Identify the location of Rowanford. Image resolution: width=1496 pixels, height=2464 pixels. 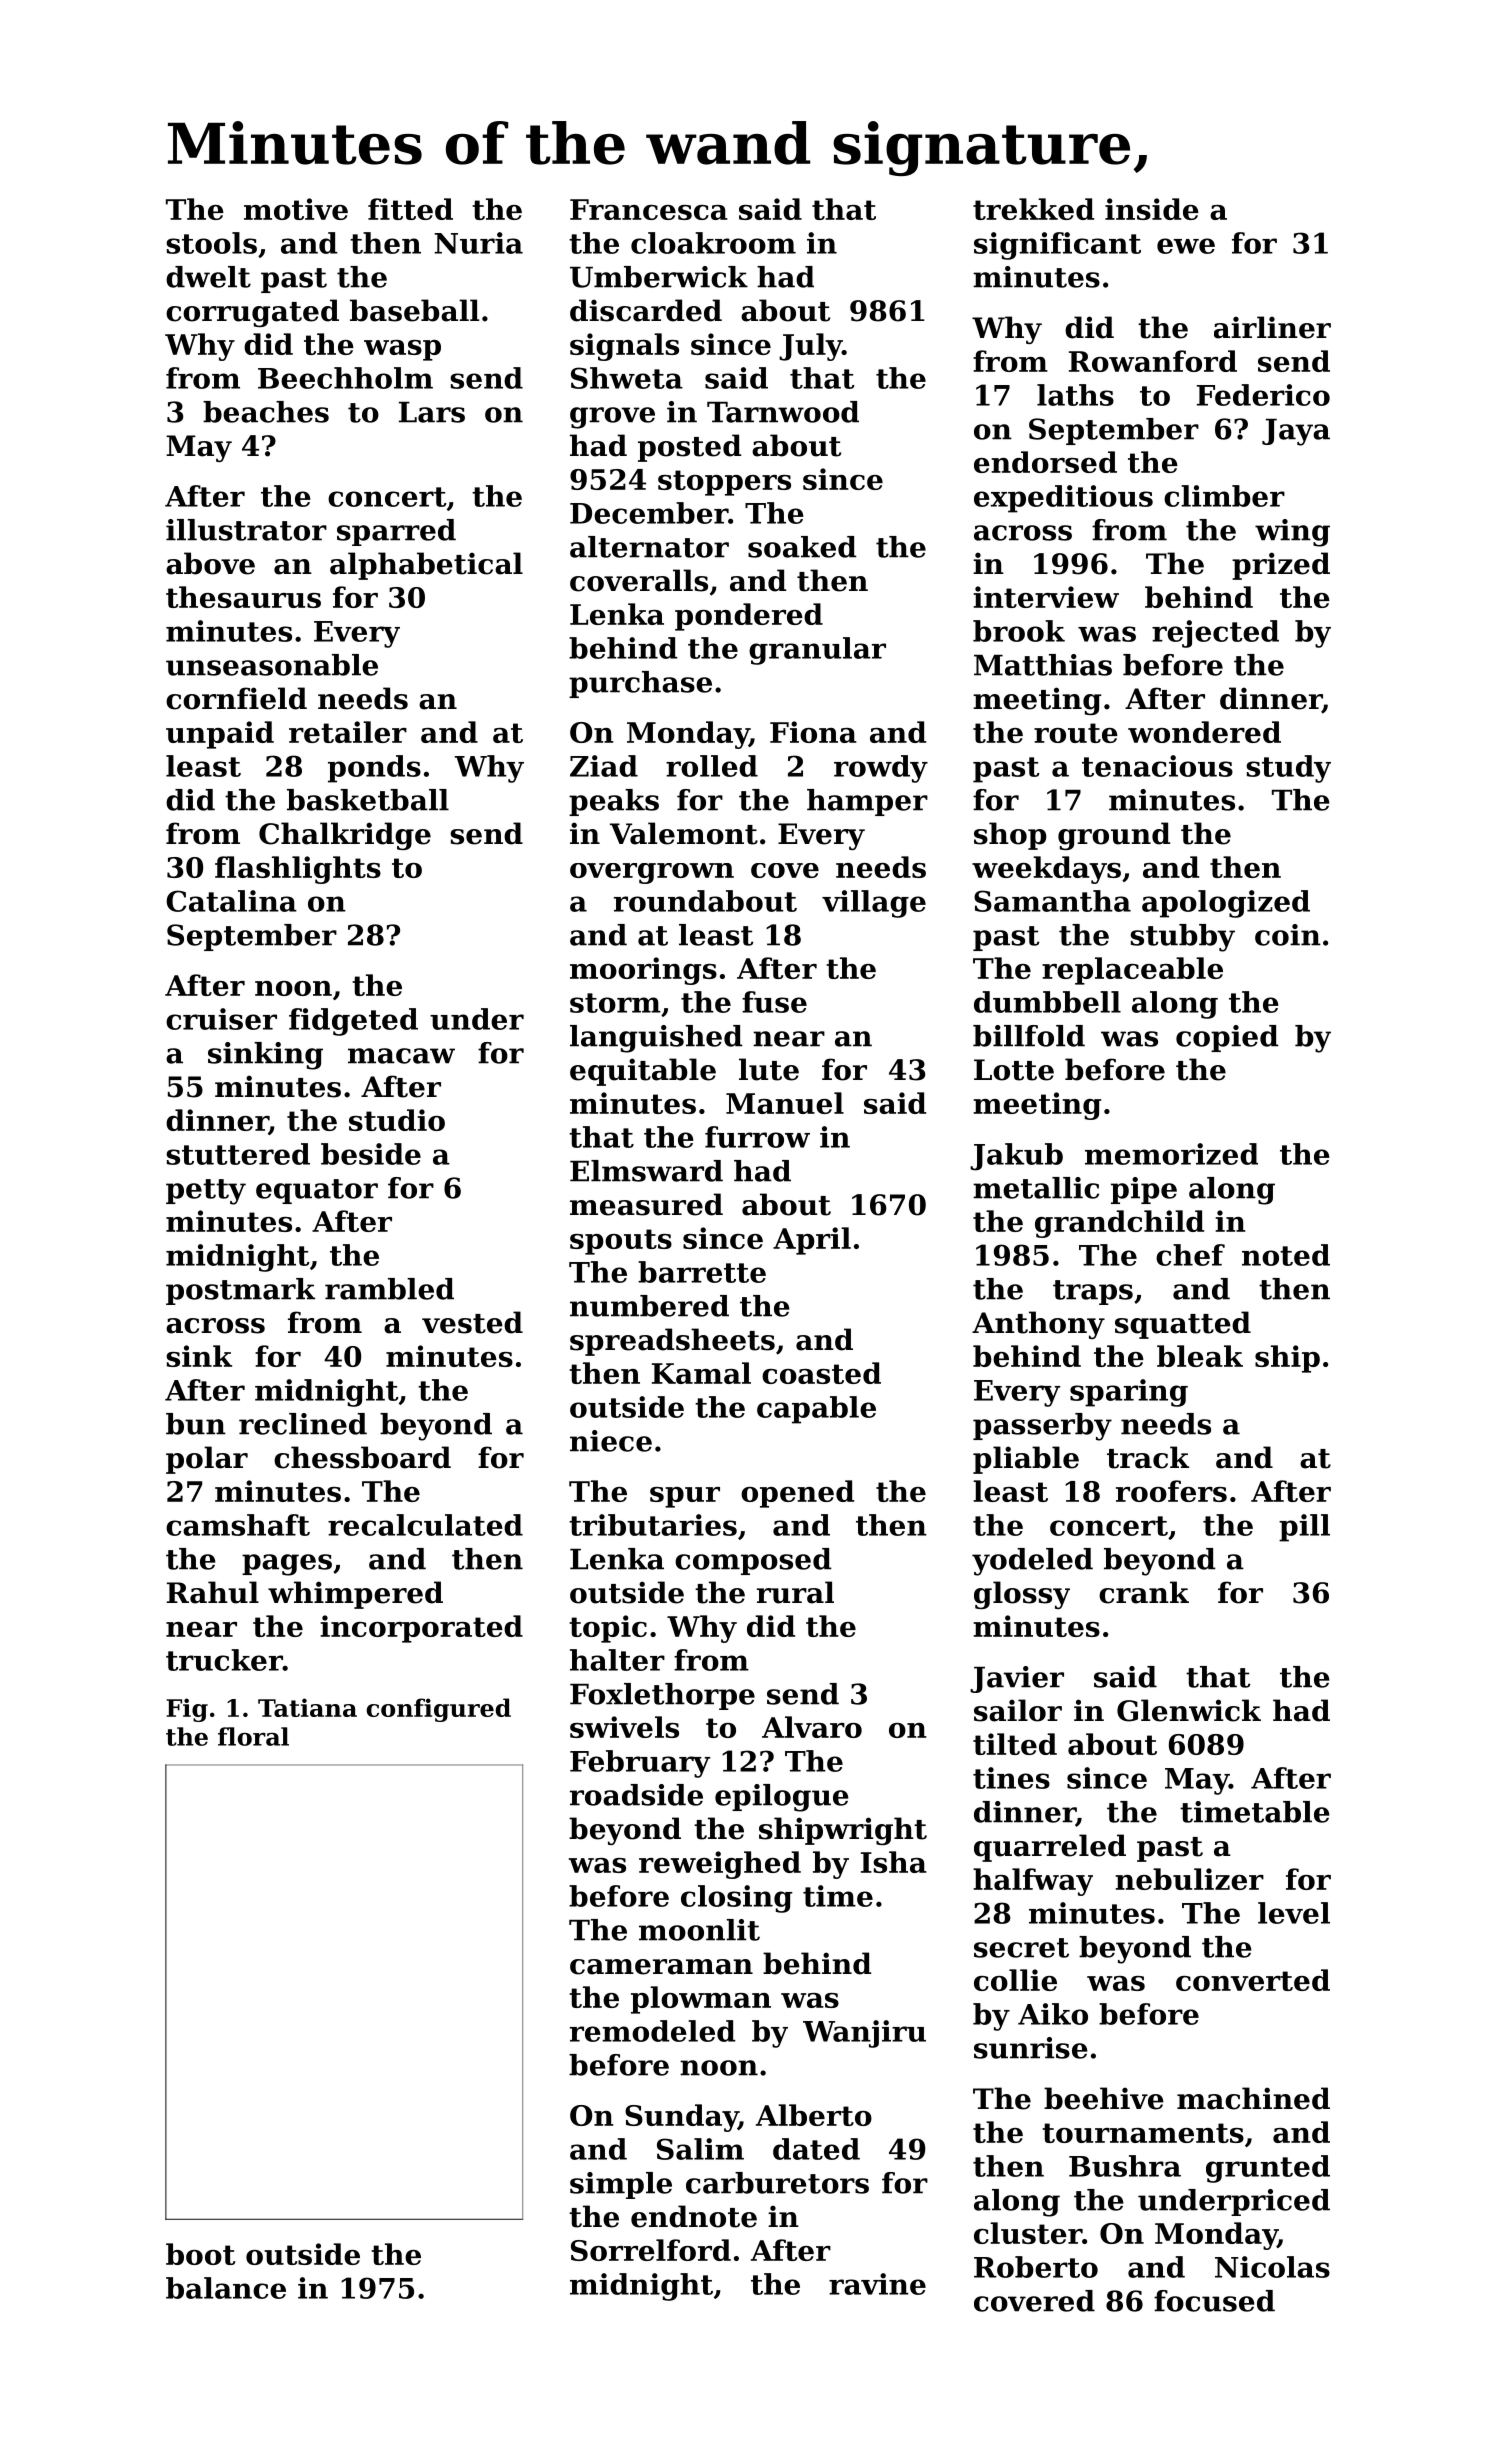
(1153, 361).
